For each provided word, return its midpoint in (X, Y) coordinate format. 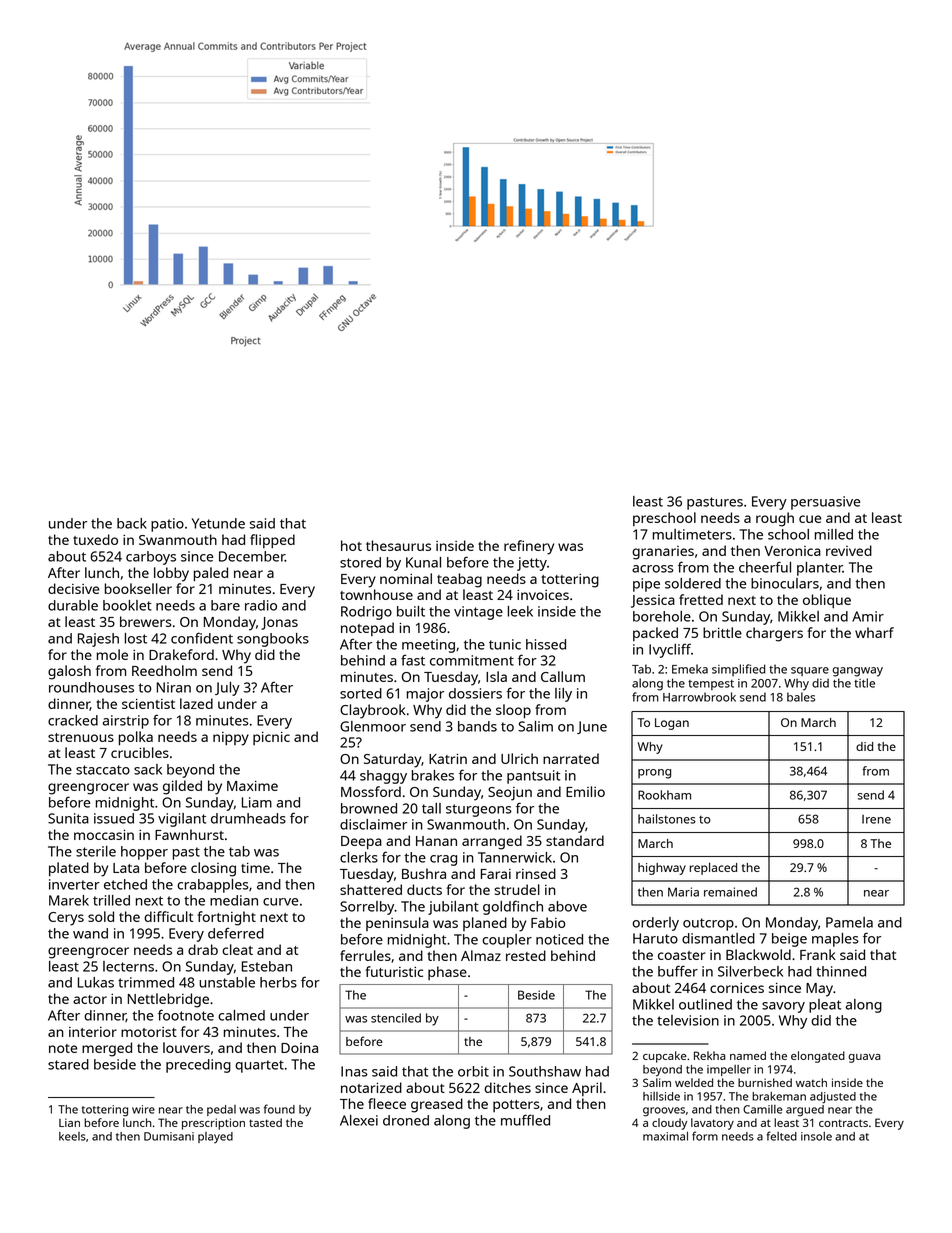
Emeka (690, 669)
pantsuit (533, 777)
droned (406, 1120)
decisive (73, 588)
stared (68, 1064)
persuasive (825, 503)
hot (351, 545)
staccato (103, 770)
